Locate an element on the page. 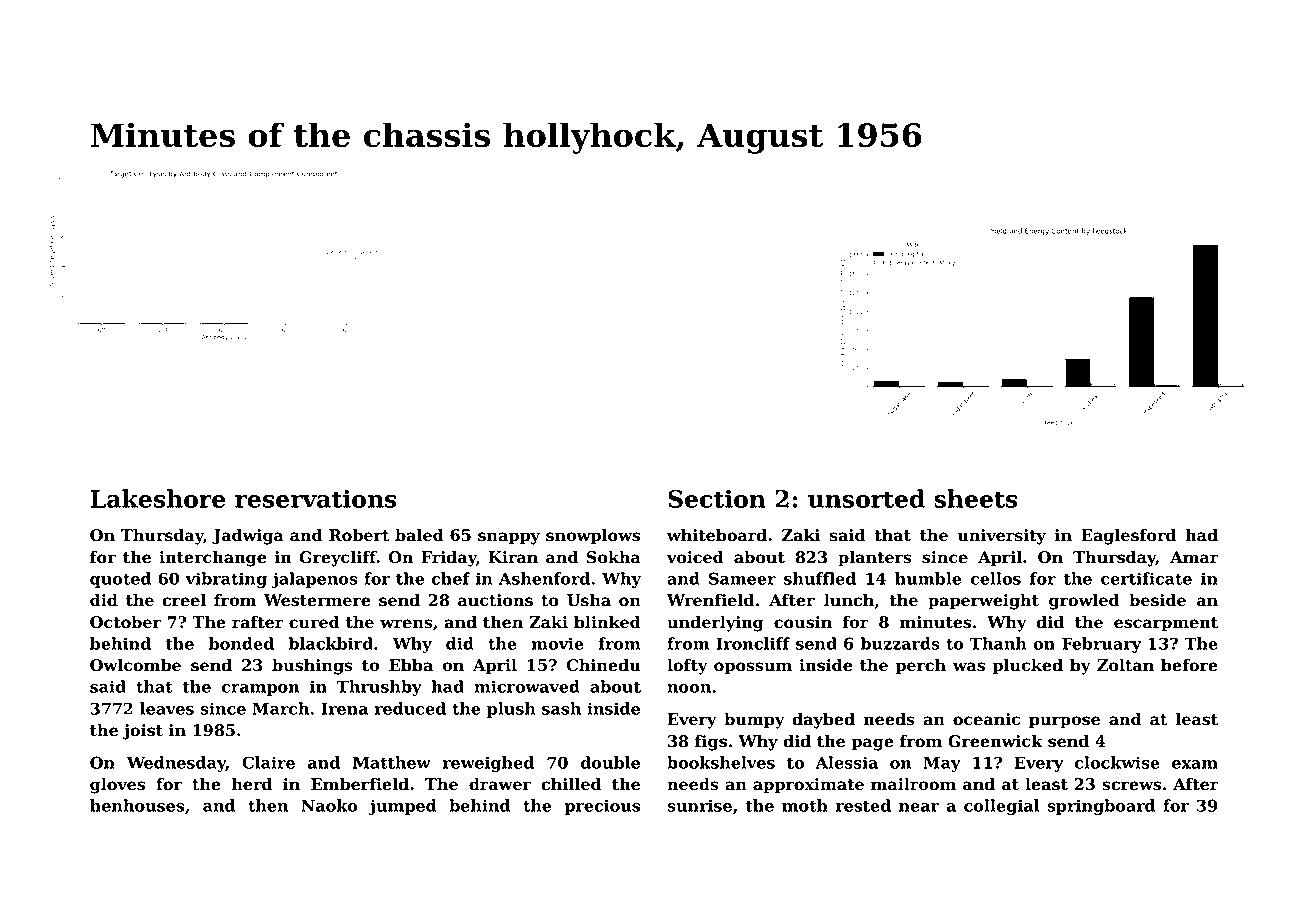  Eaglesford is located at coordinates (1128, 536).
